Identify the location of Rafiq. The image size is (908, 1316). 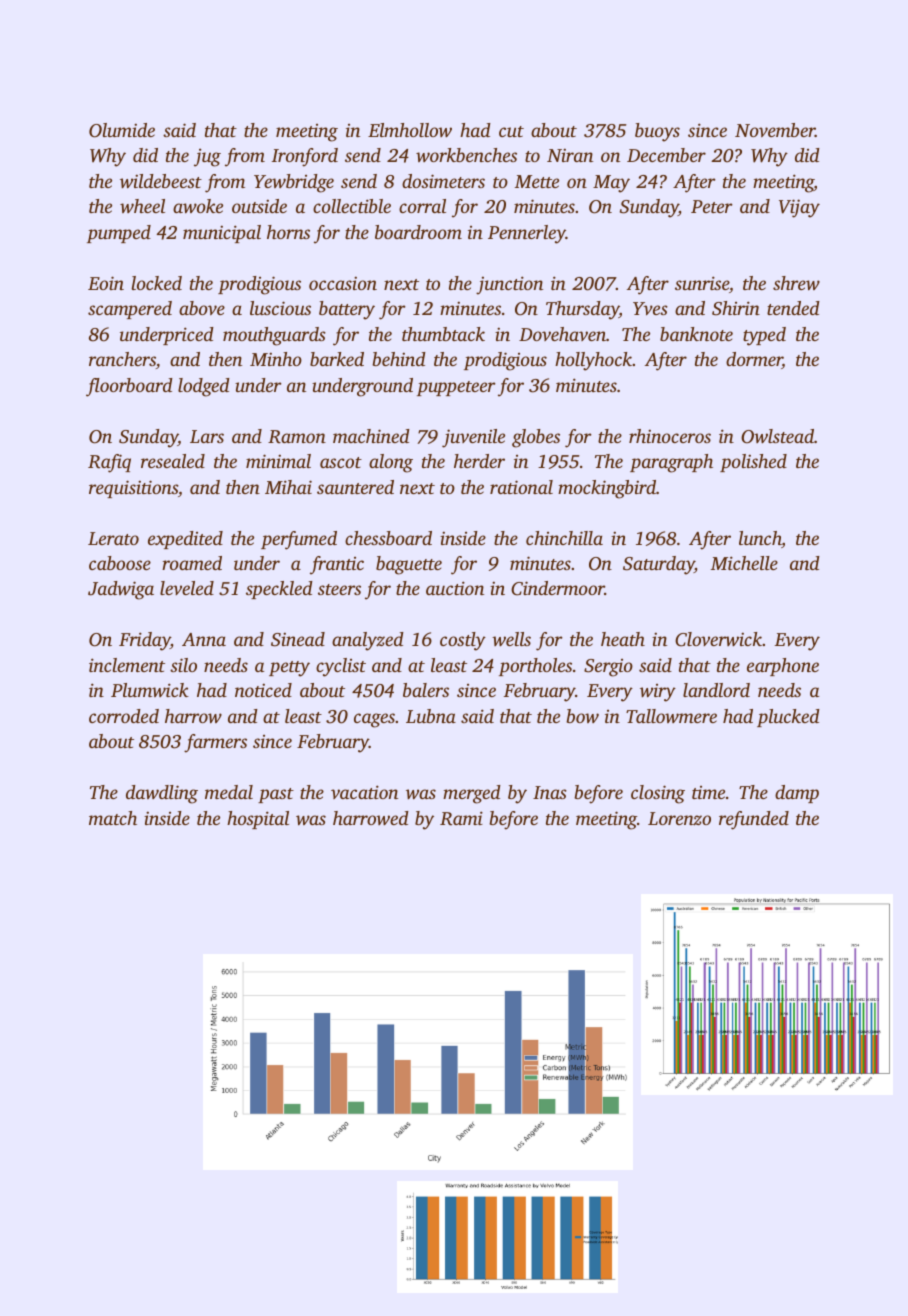
(109, 463).
